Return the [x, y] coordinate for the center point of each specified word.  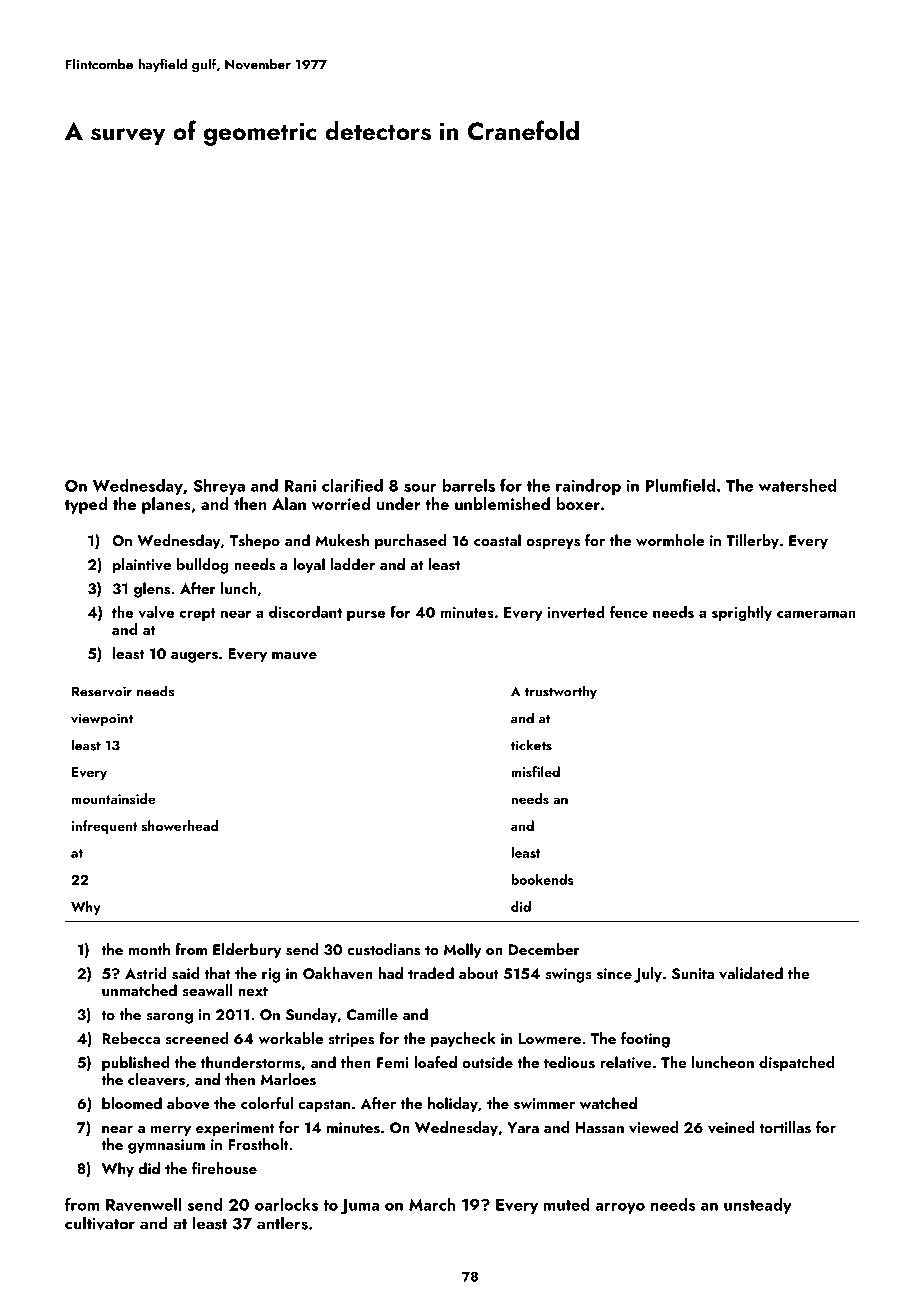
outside [487, 1062]
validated [751, 973]
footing [645, 1040]
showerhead [180, 825]
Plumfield [680, 485]
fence [629, 612]
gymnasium [166, 1146]
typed [86, 505]
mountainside [114, 798]
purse [366, 615]
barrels [468, 485]
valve [156, 612]
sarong [169, 1018]
